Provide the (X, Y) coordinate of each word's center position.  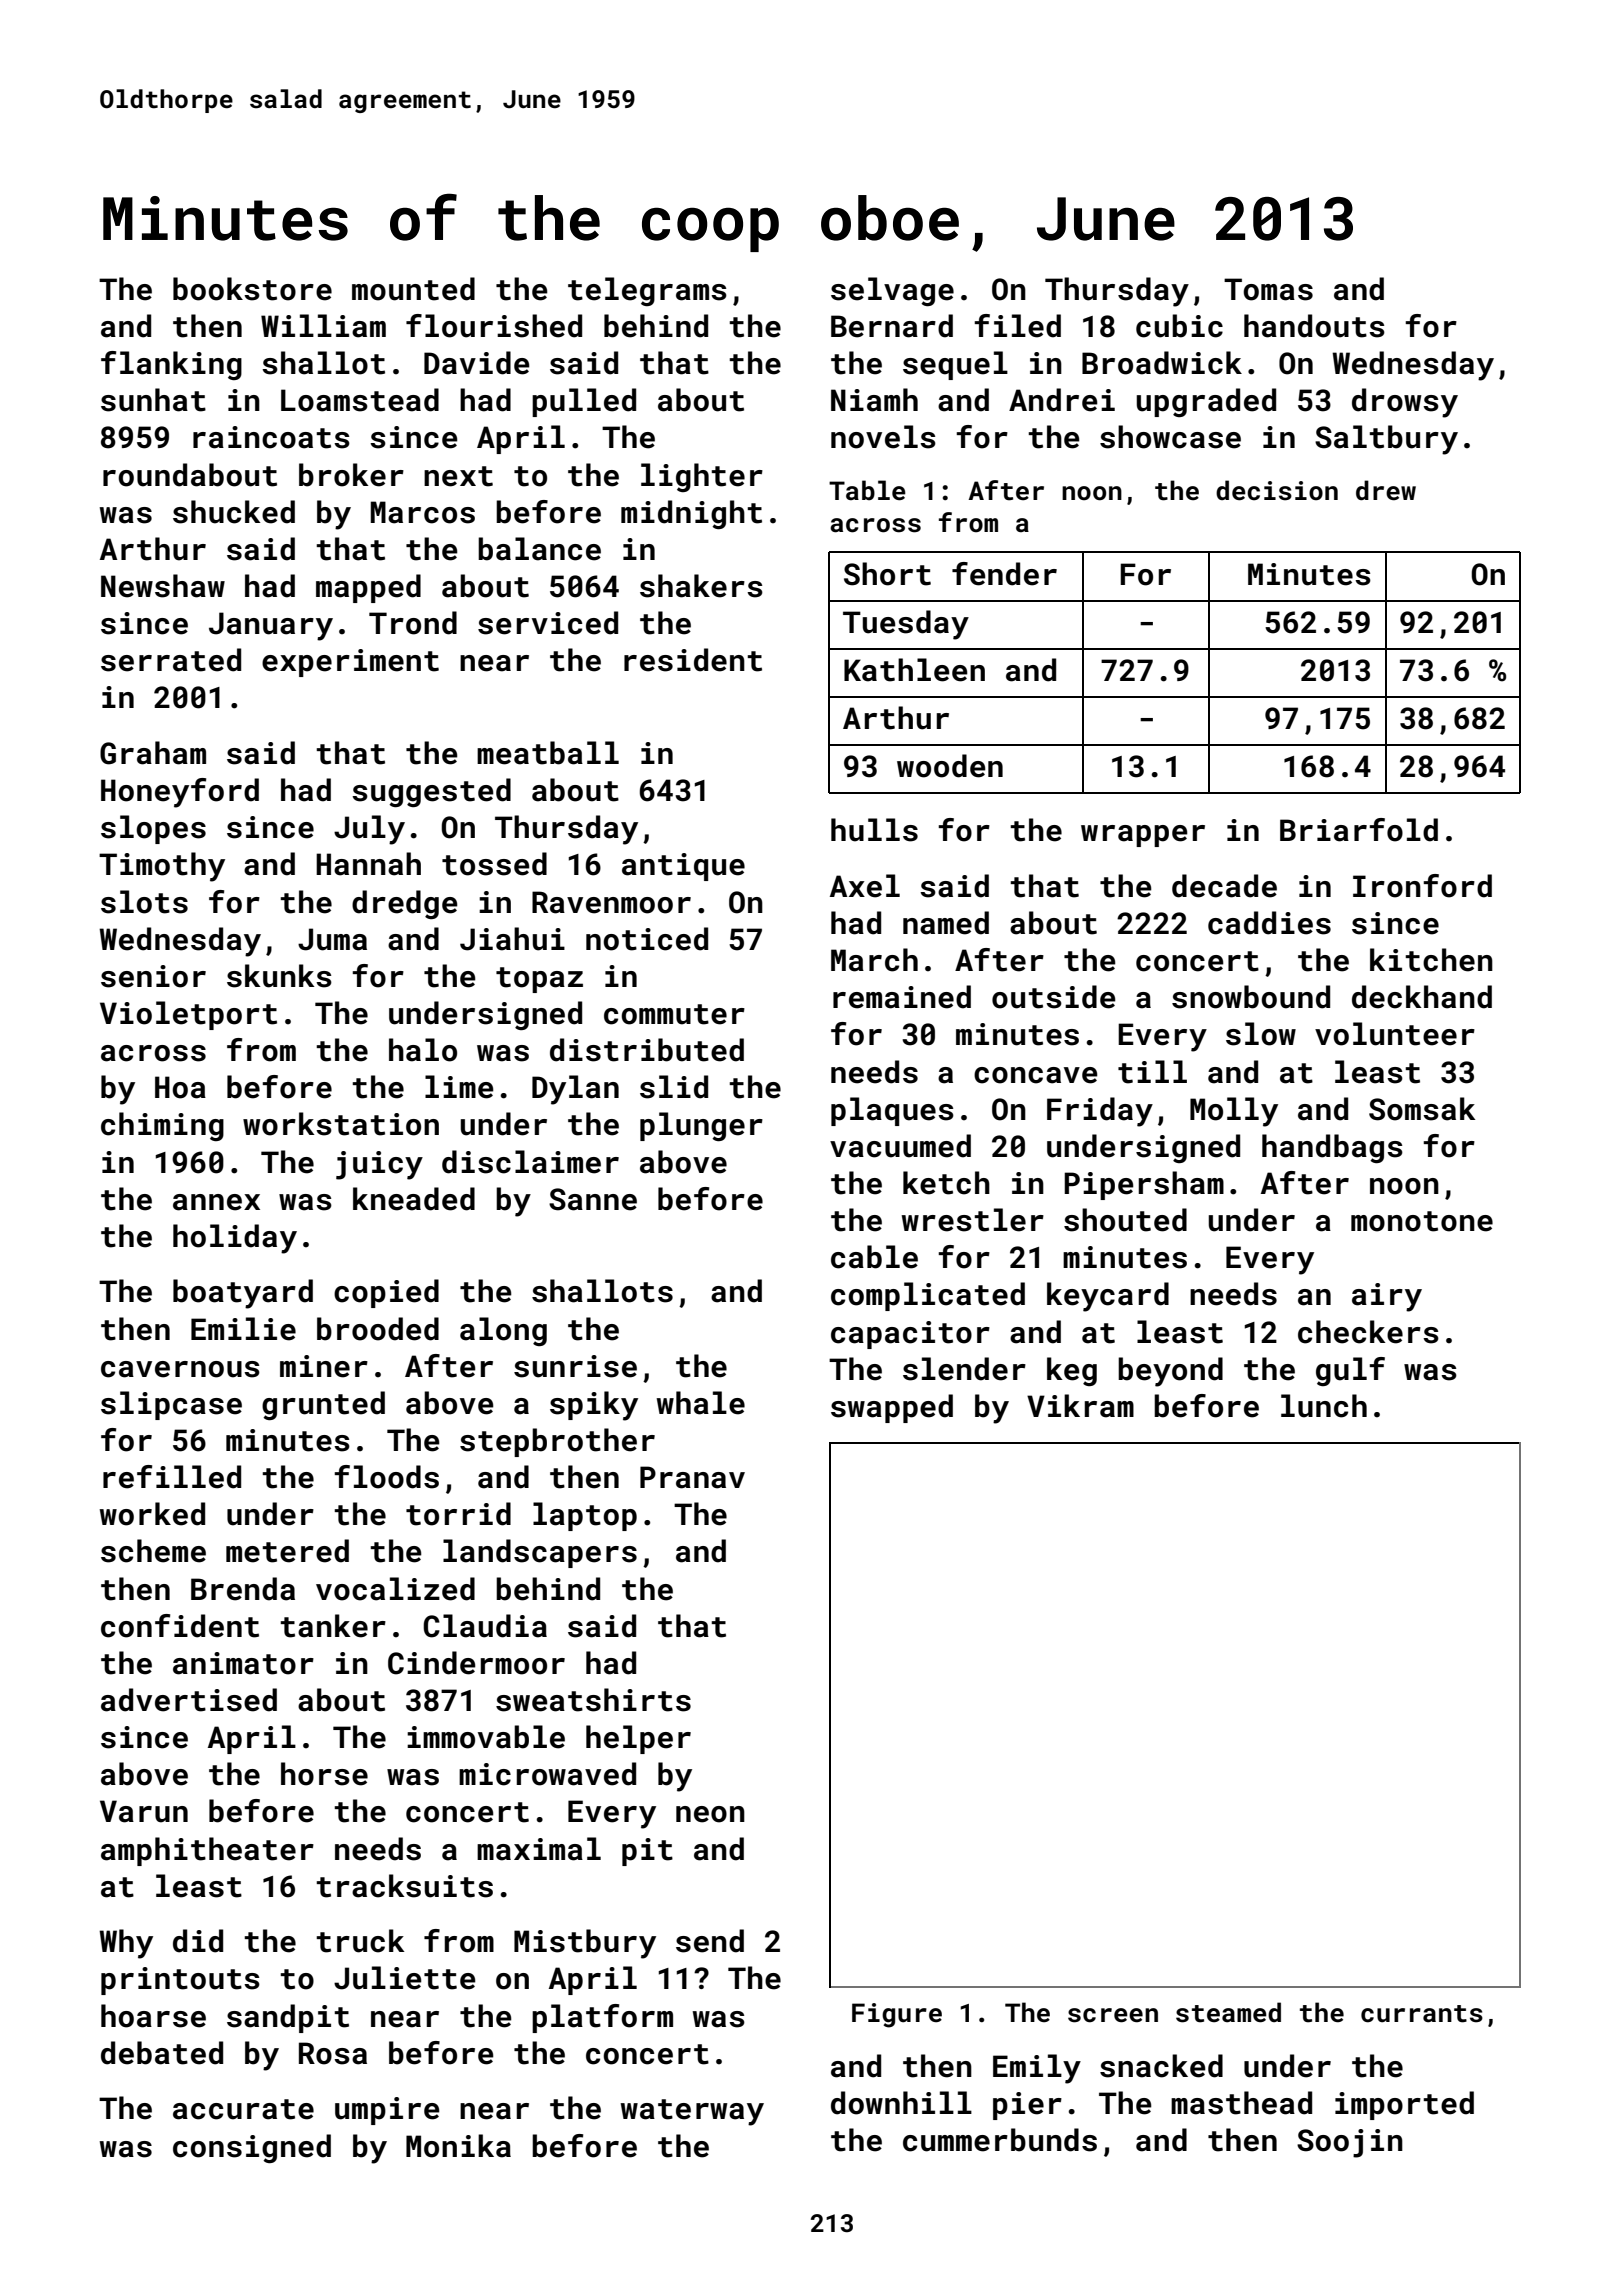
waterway (692, 2112)
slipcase (171, 1405)
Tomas (1268, 289)
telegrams (647, 291)
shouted (1125, 1220)
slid (674, 1087)
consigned (252, 2148)
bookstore (252, 289)
